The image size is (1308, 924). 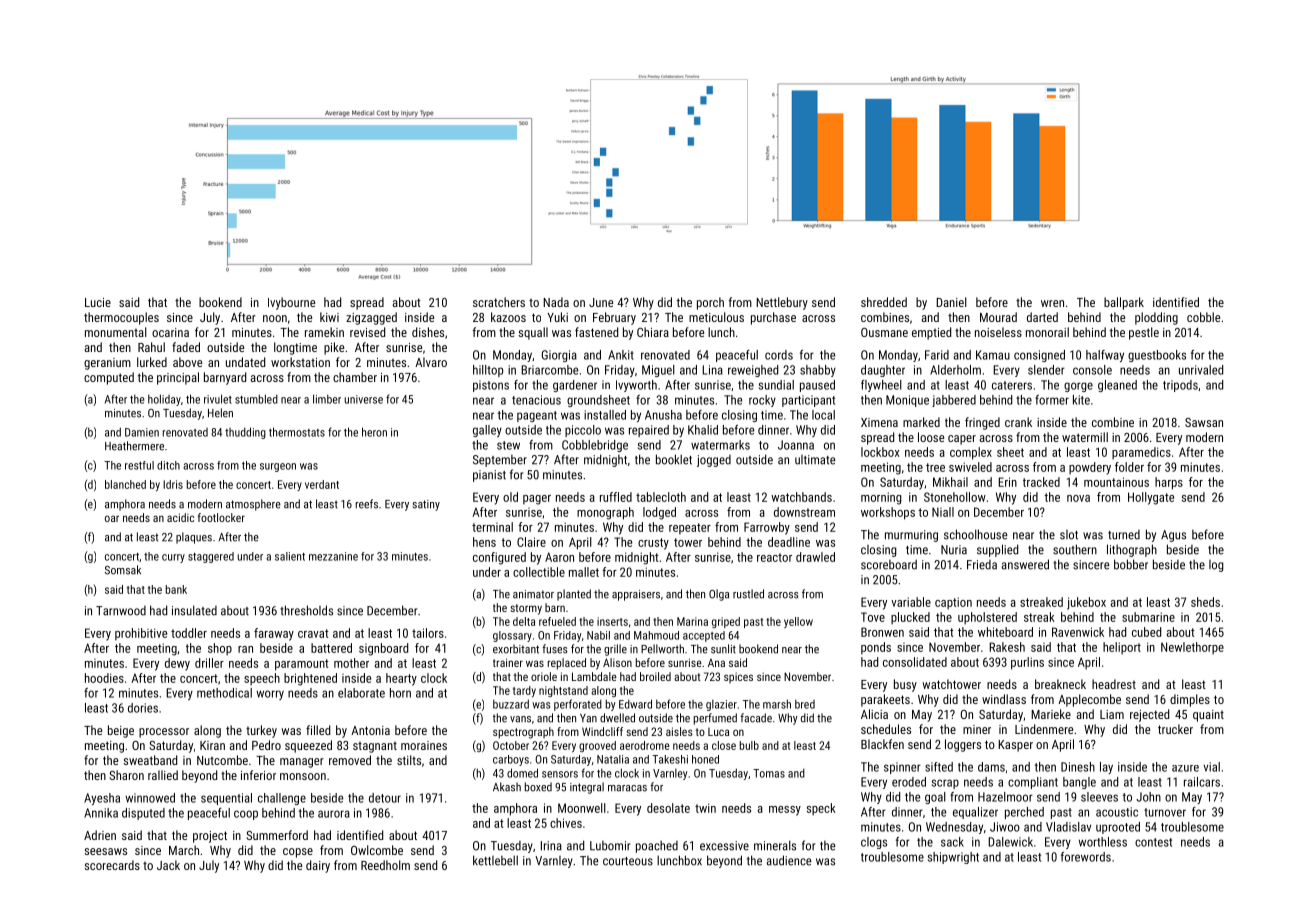 What do you see at coordinates (1114, 684) in the screenshot?
I see `headrest` at bounding box center [1114, 684].
